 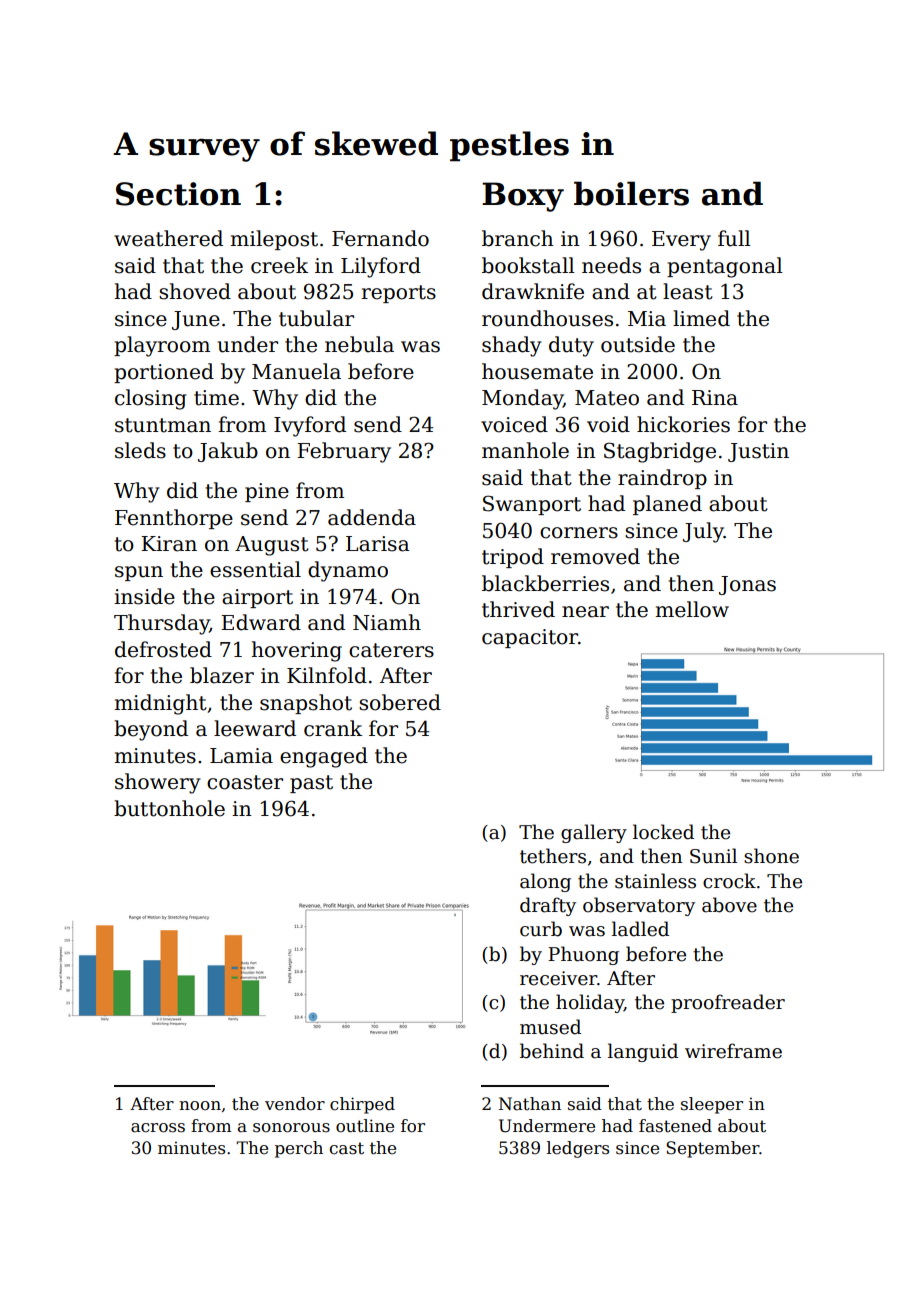 What do you see at coordinates (299, 1149) in the page?
I see `perch` at bounding box center [299, 1149].
